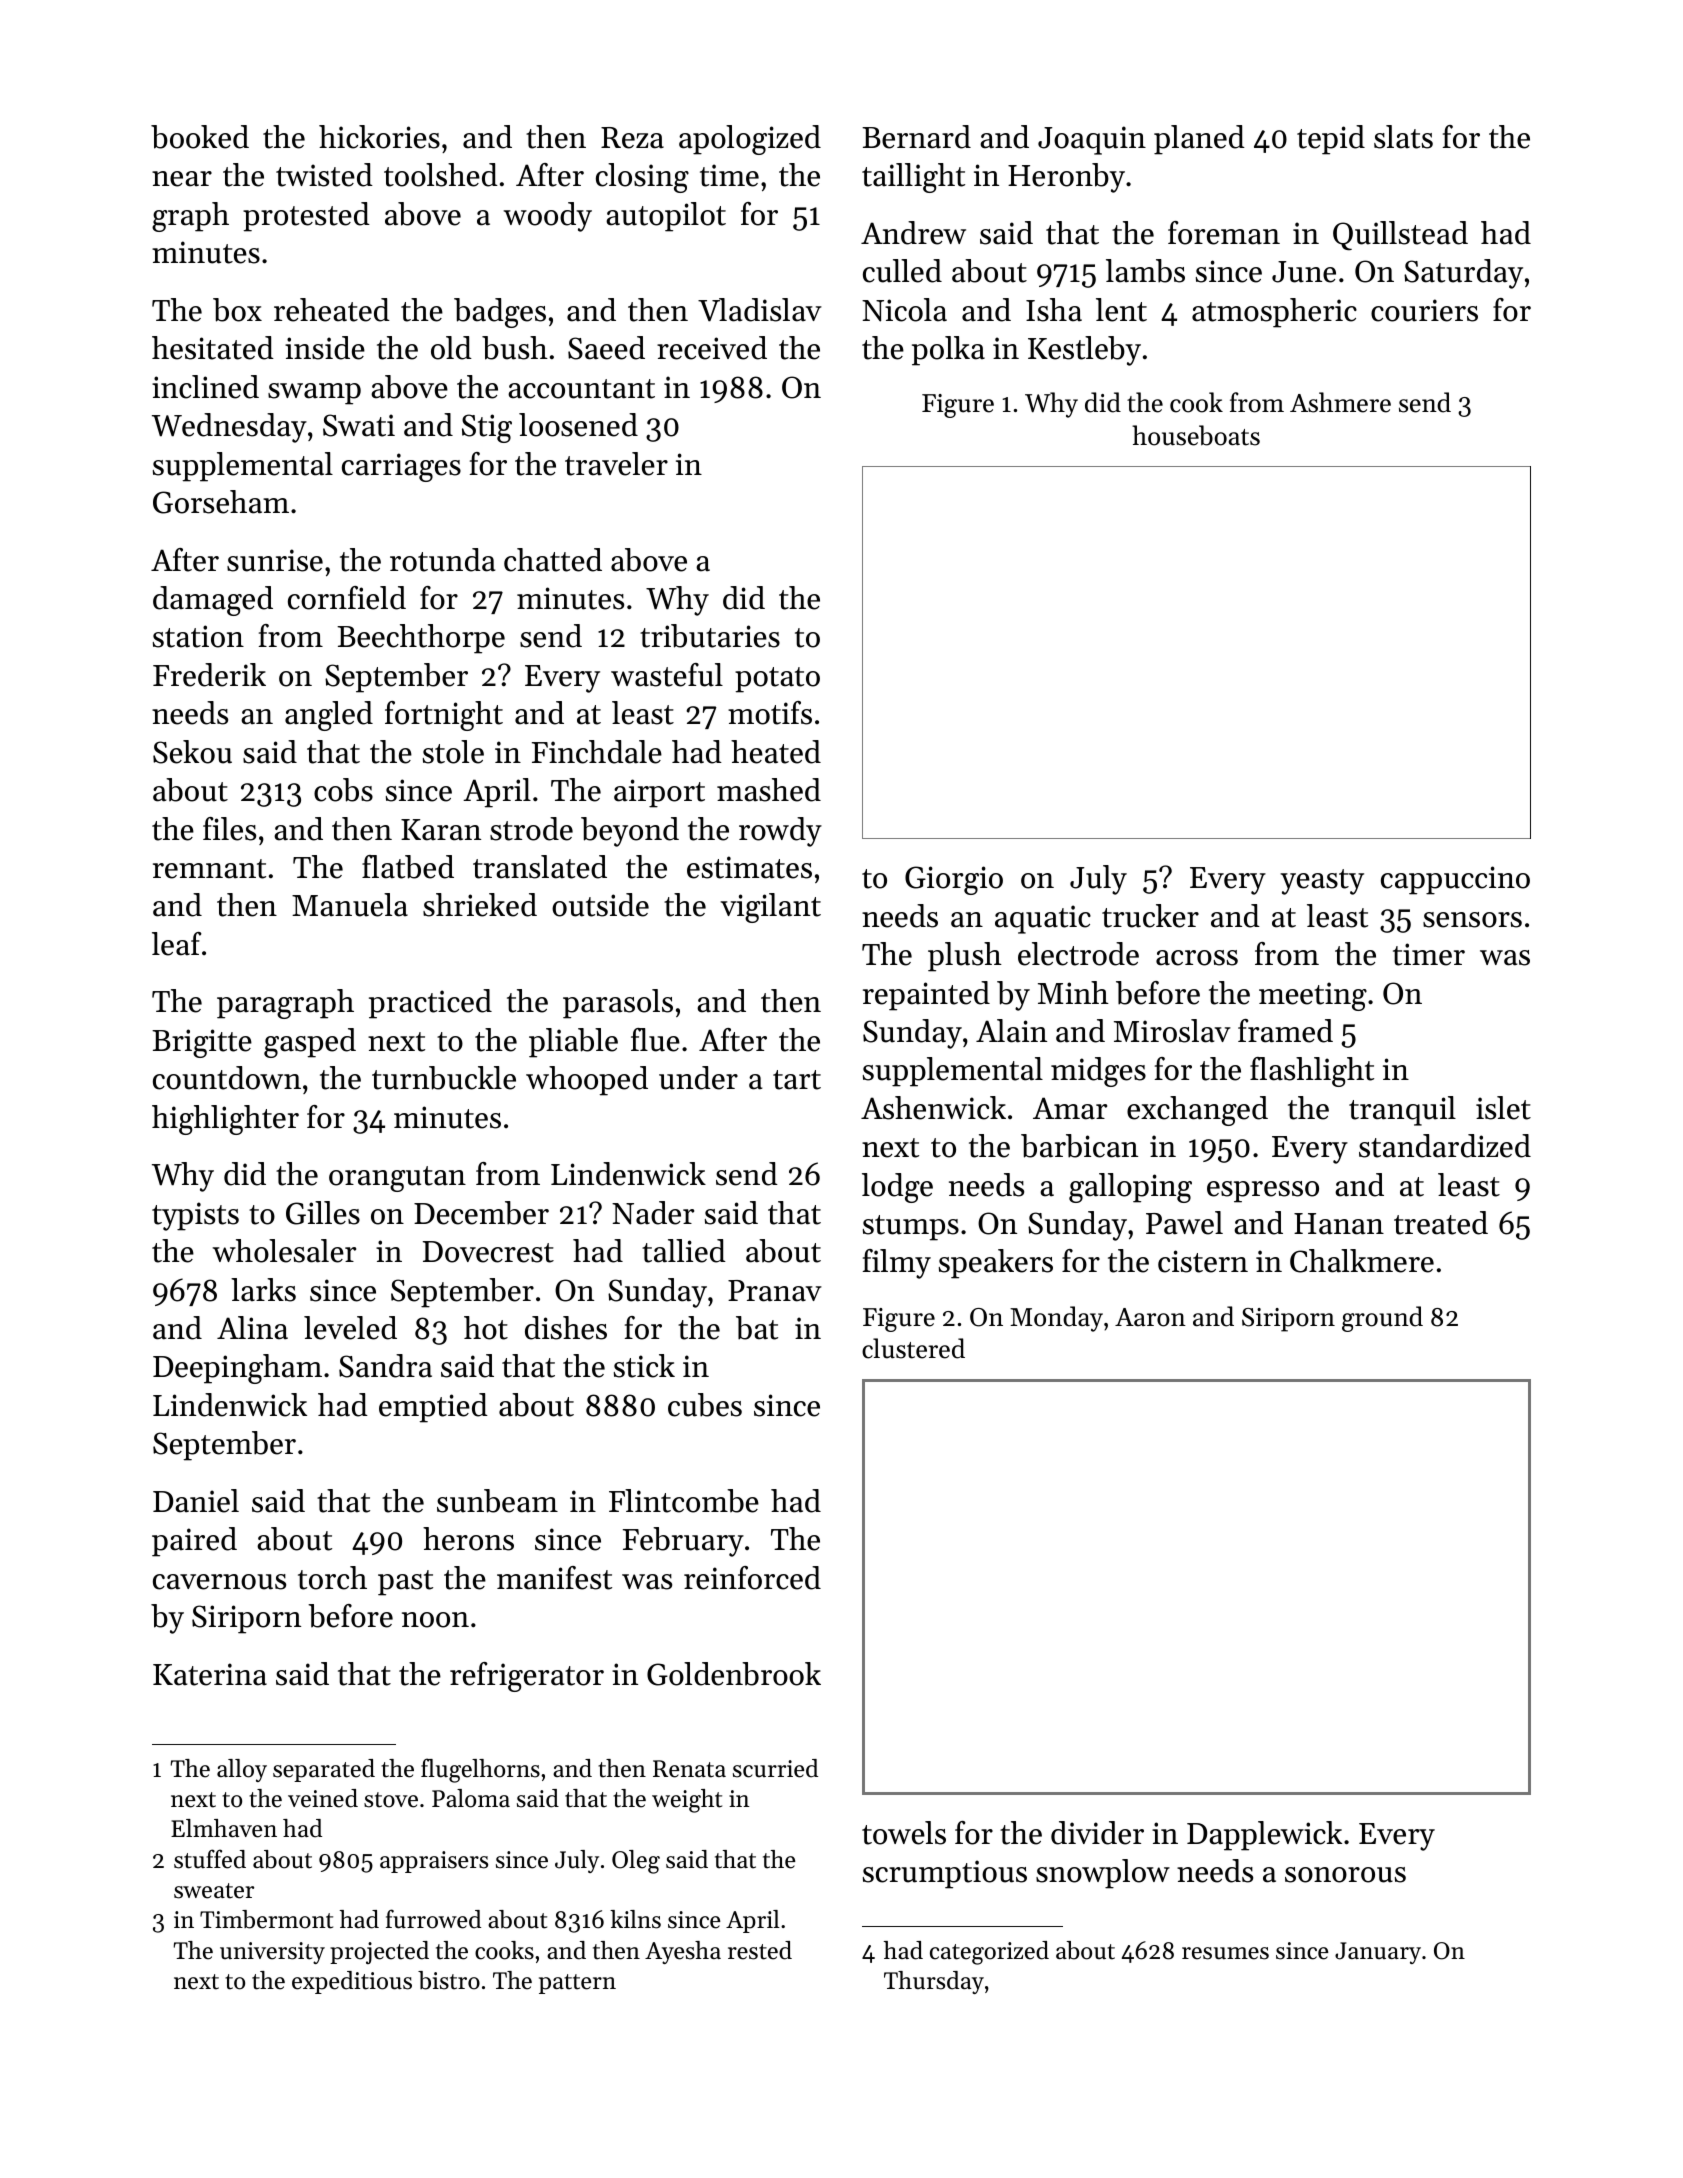 The width and height of the image is (1683, 2178). I want to click on Thursday, so click(934, 1982).
